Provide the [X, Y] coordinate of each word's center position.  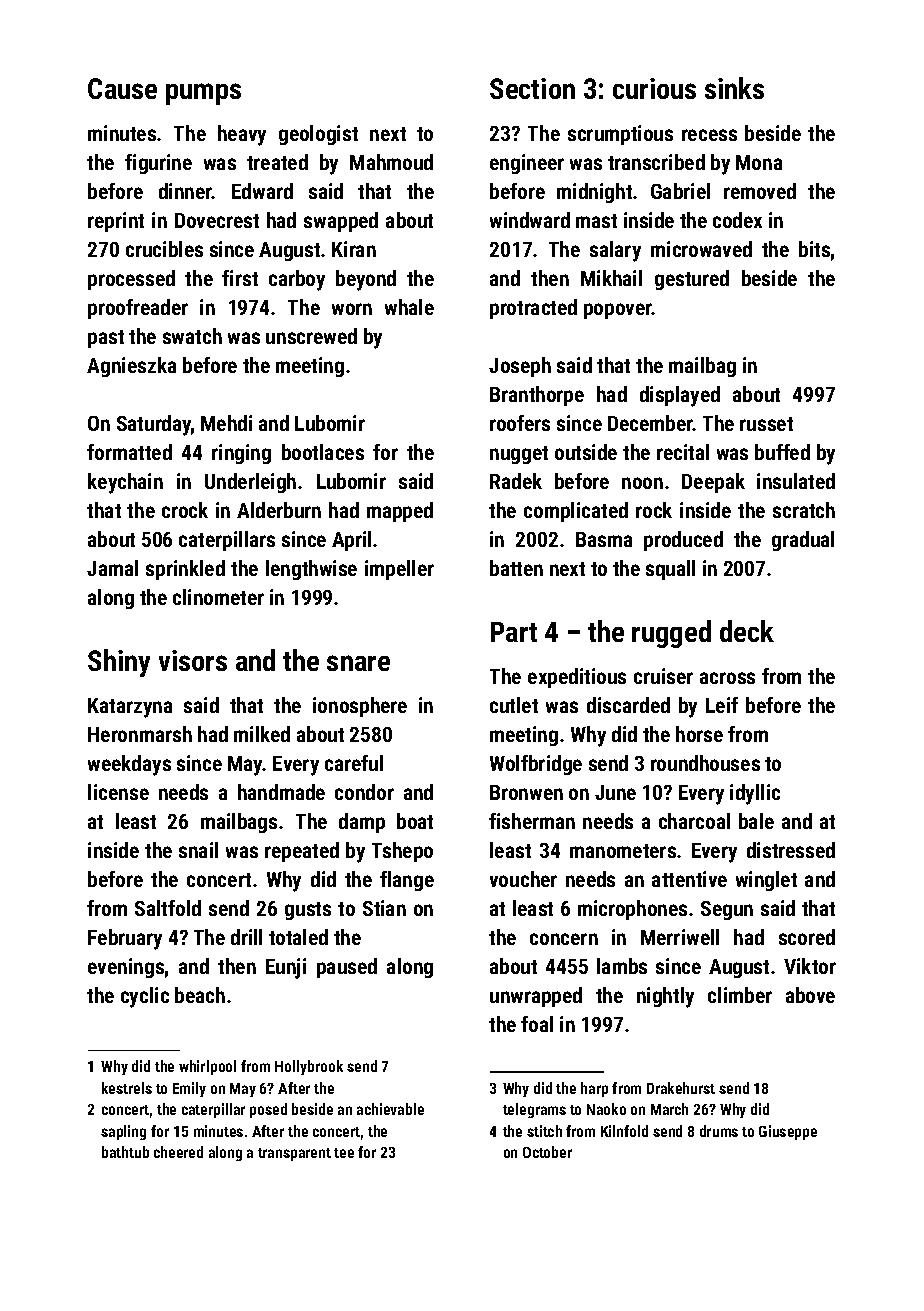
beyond [366, 280]
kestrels [127, 1088]
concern [564, 939]
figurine [158, 164]
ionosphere [360, 707]
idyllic [755, 794]
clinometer [218, 597]
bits [814, 249]
